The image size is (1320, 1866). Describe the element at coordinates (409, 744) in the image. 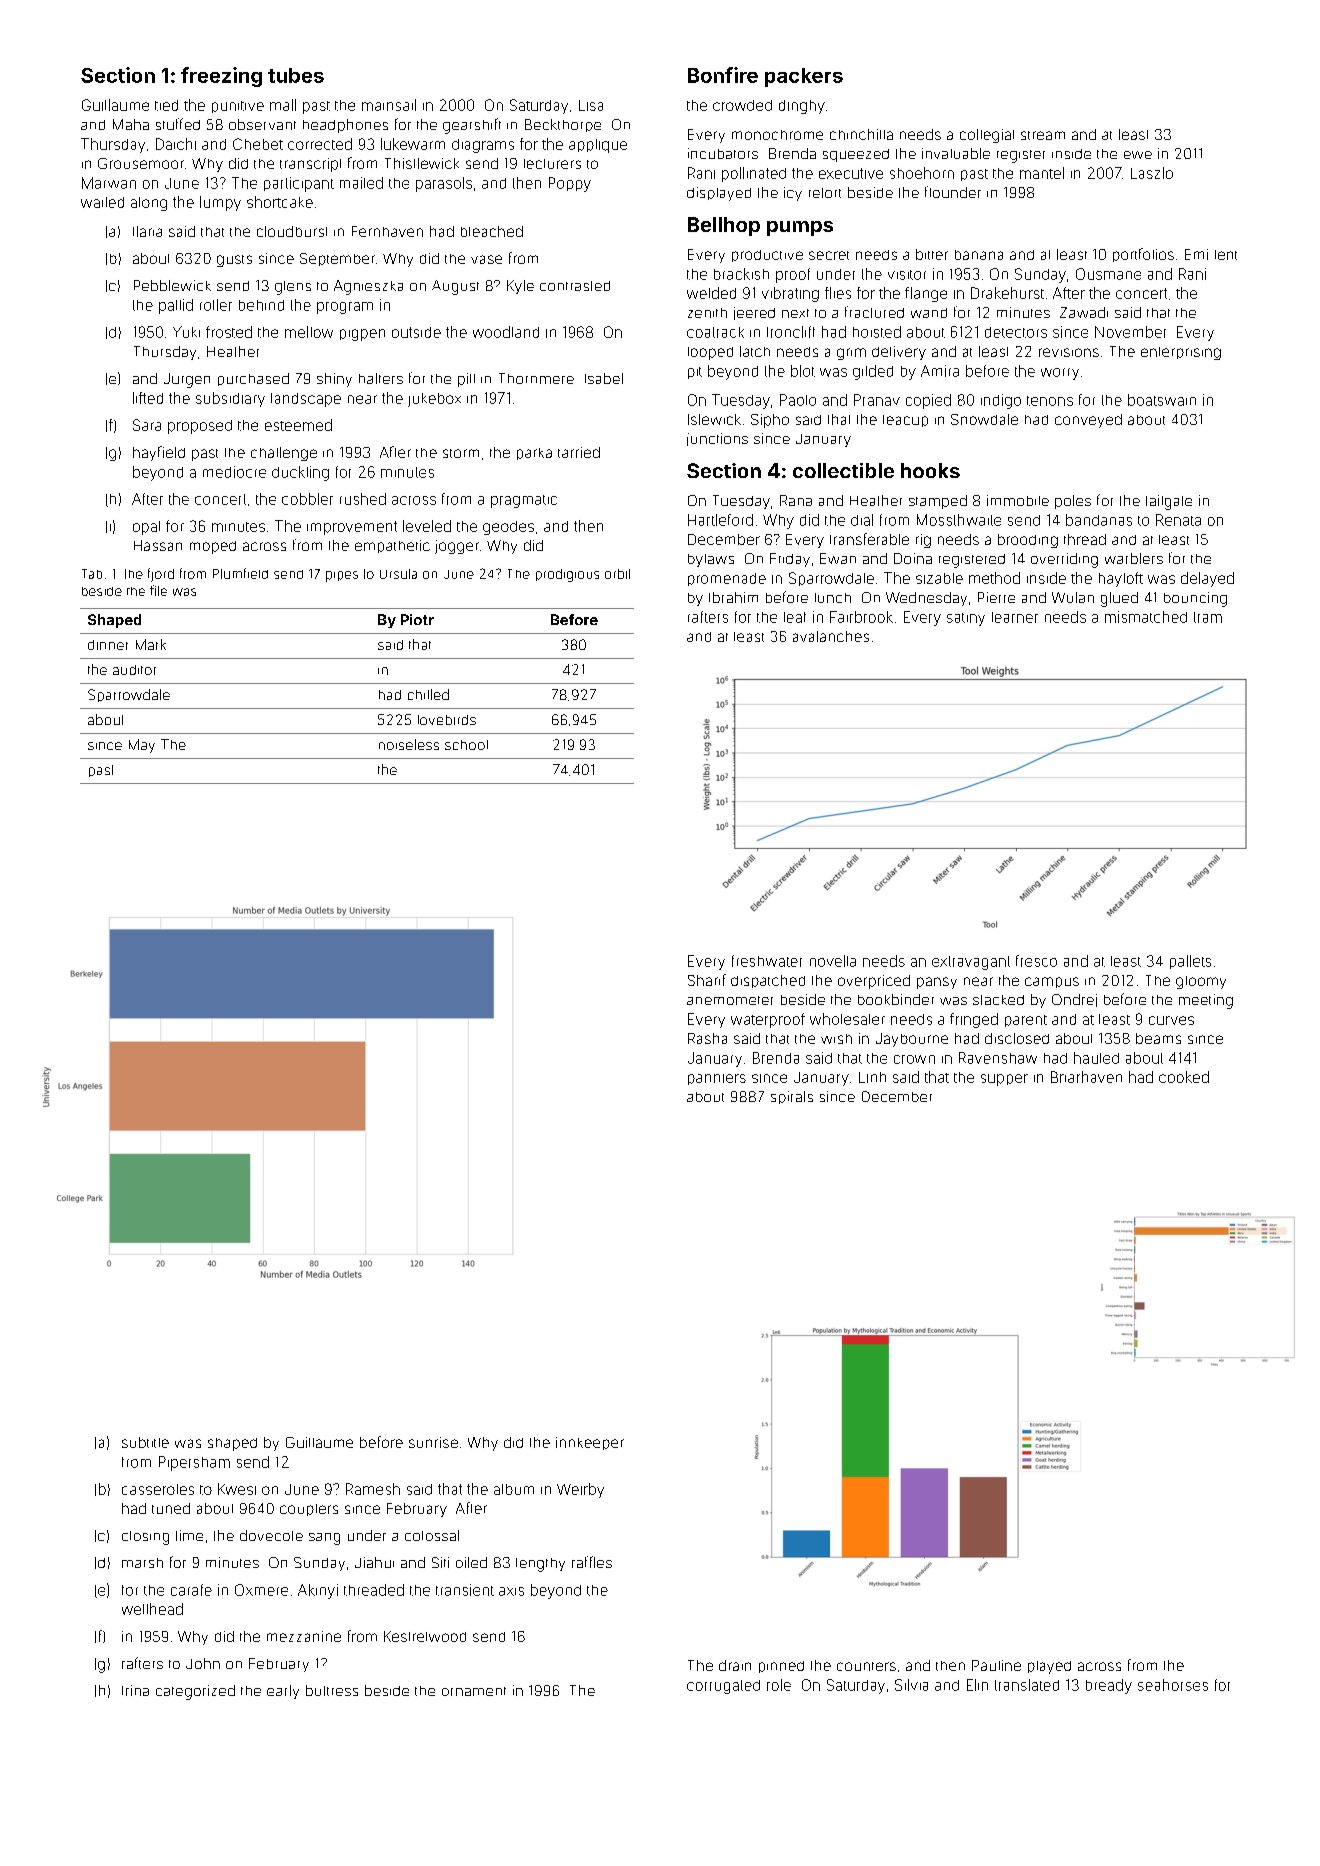

I see `noiseless` at that location.
